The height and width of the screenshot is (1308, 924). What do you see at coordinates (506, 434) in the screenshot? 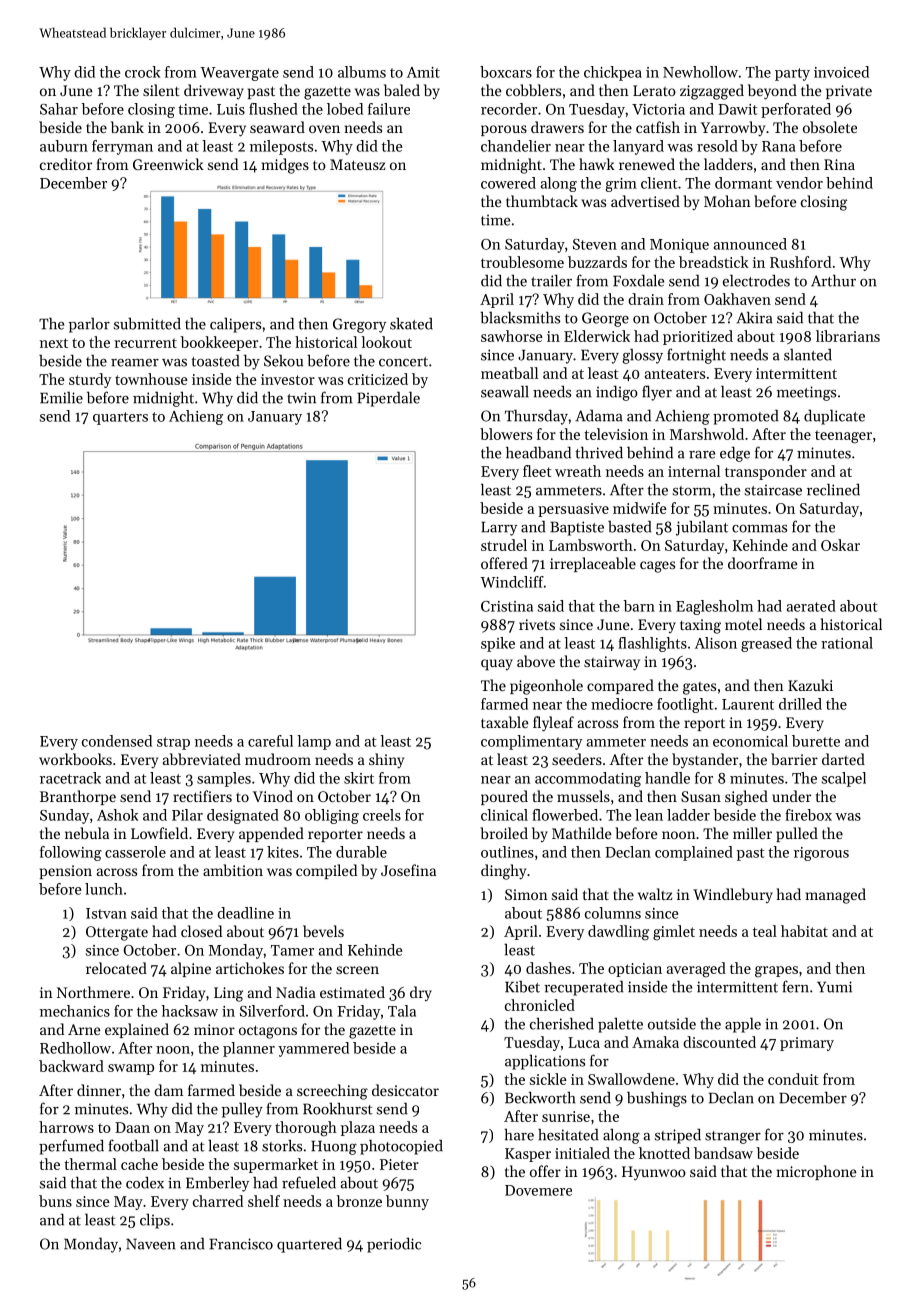
I see `blowers` at bounding box center [506, 434].
